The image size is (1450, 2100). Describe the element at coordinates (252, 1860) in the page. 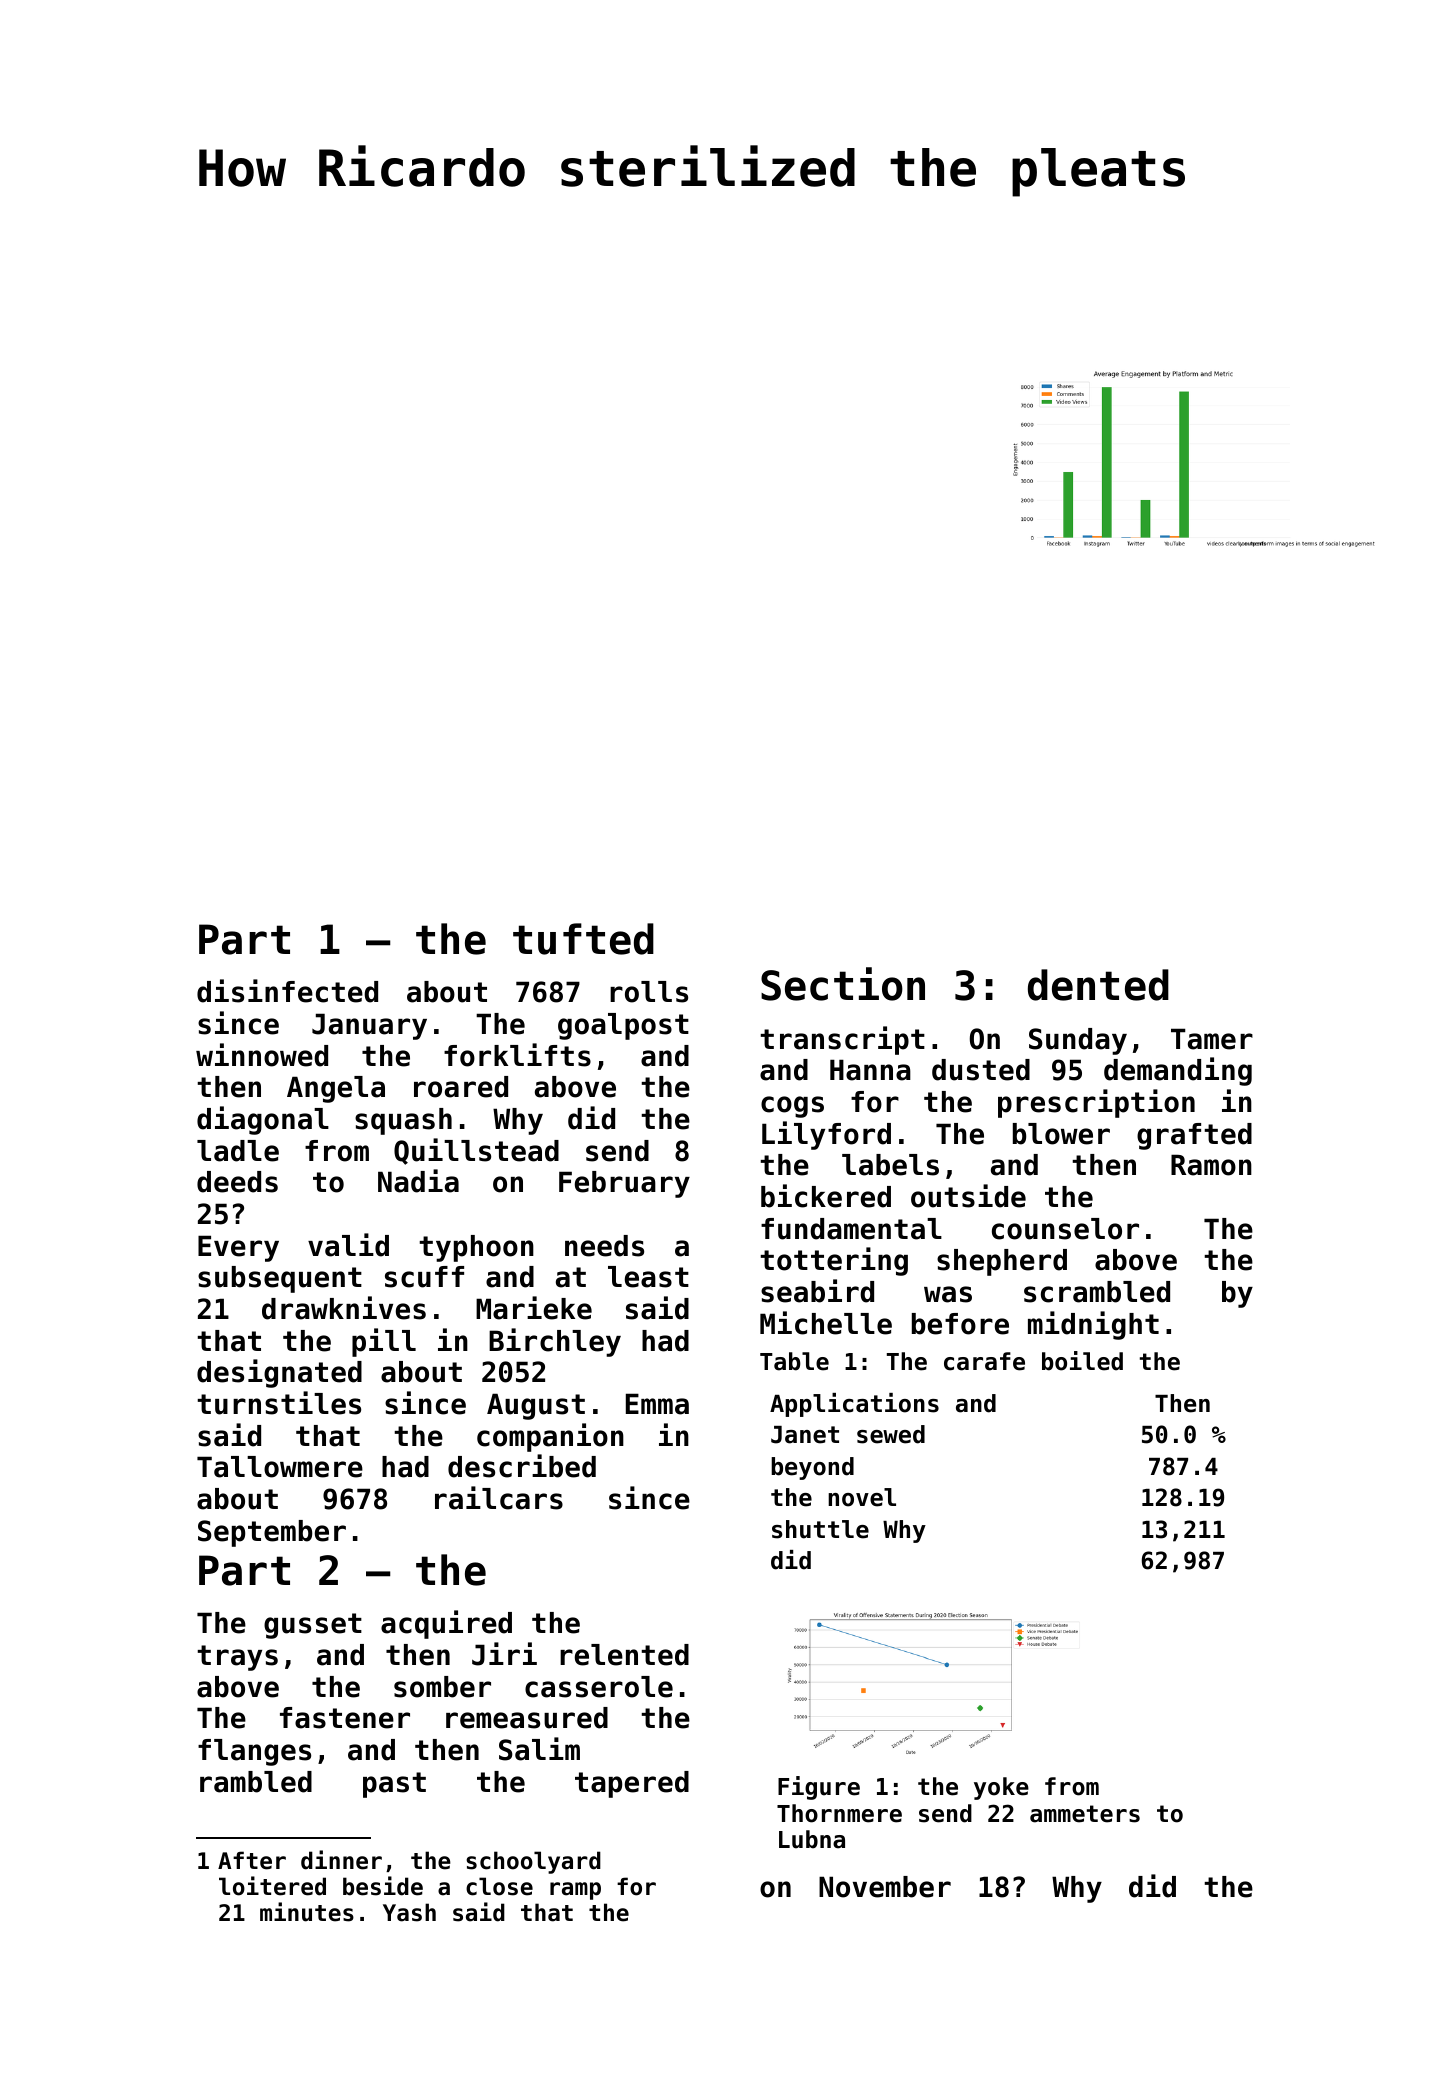

I see `After` at that location.
